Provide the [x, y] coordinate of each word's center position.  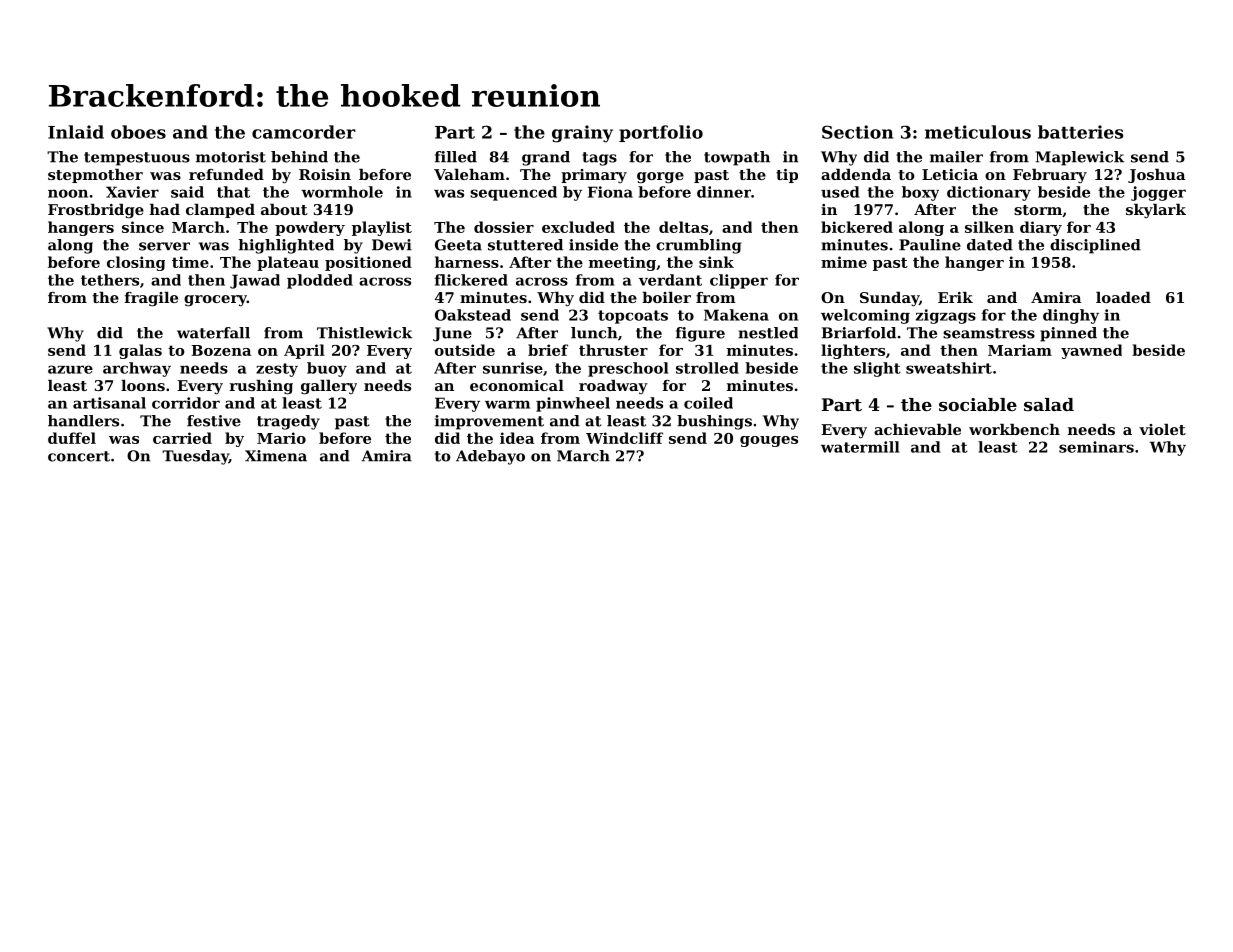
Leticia [950, 174]
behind [299, 157]
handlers [83, 421]
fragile [151, 299]
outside [465, 350]
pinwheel [573, 404]
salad [1049, 404]
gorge [660, 178]
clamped [220, 211]
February [1050, 176]
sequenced [513, 193]
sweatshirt [949, 368]
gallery [329, 387]
